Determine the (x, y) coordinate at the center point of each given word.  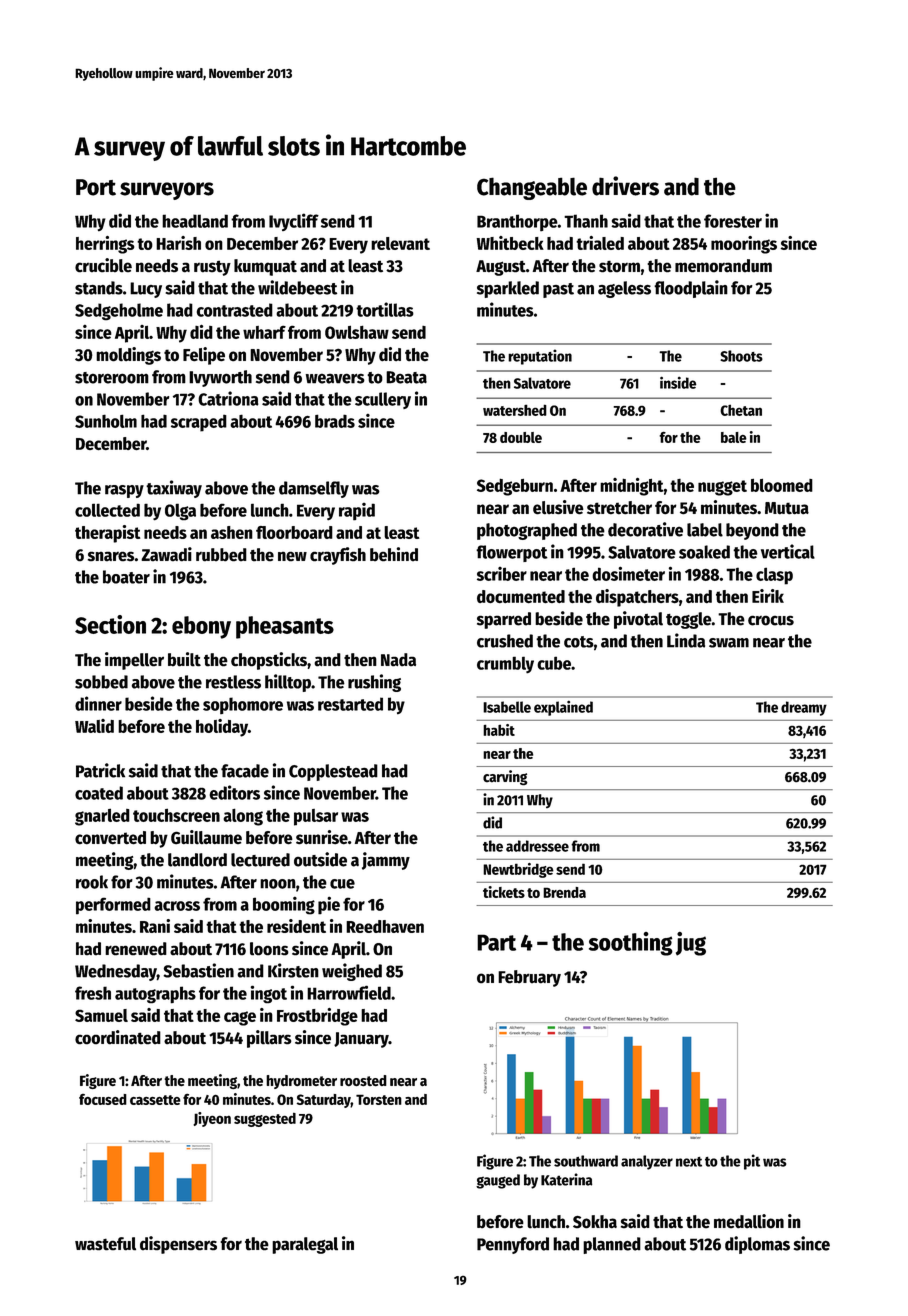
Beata (406, 377)
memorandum (723, 266)
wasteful (105, 1244)
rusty (212, 268)
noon (278, 884)
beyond (752, 531)
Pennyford (513, 1245)
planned (612, 1245)
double (521, 437)
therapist (107, 534)
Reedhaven (385, 926)
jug (691, 944)
